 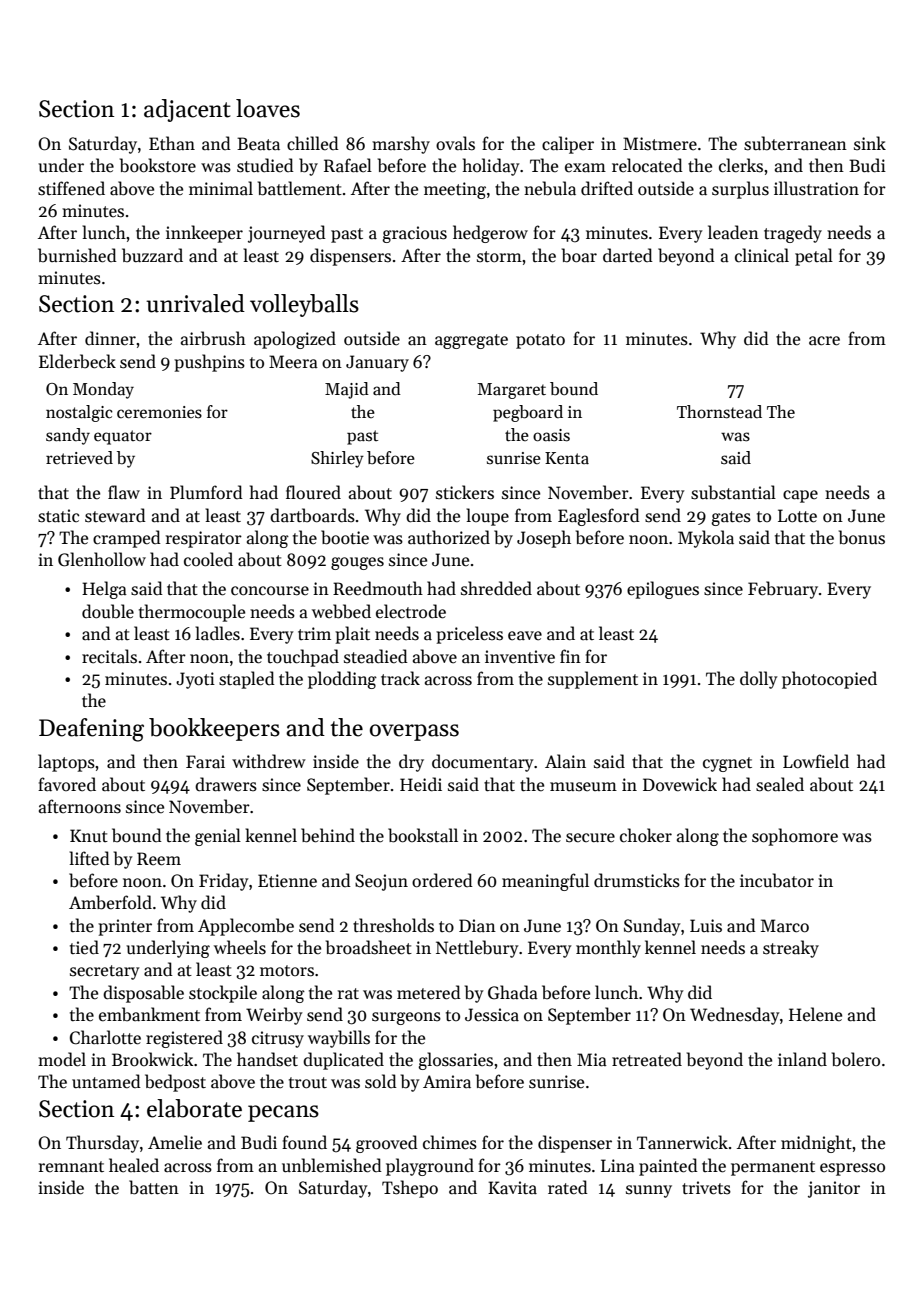 What do you see at coordinates (67, 784) in the screenshot?
I see `favored` at bounding box center [67, 784].
